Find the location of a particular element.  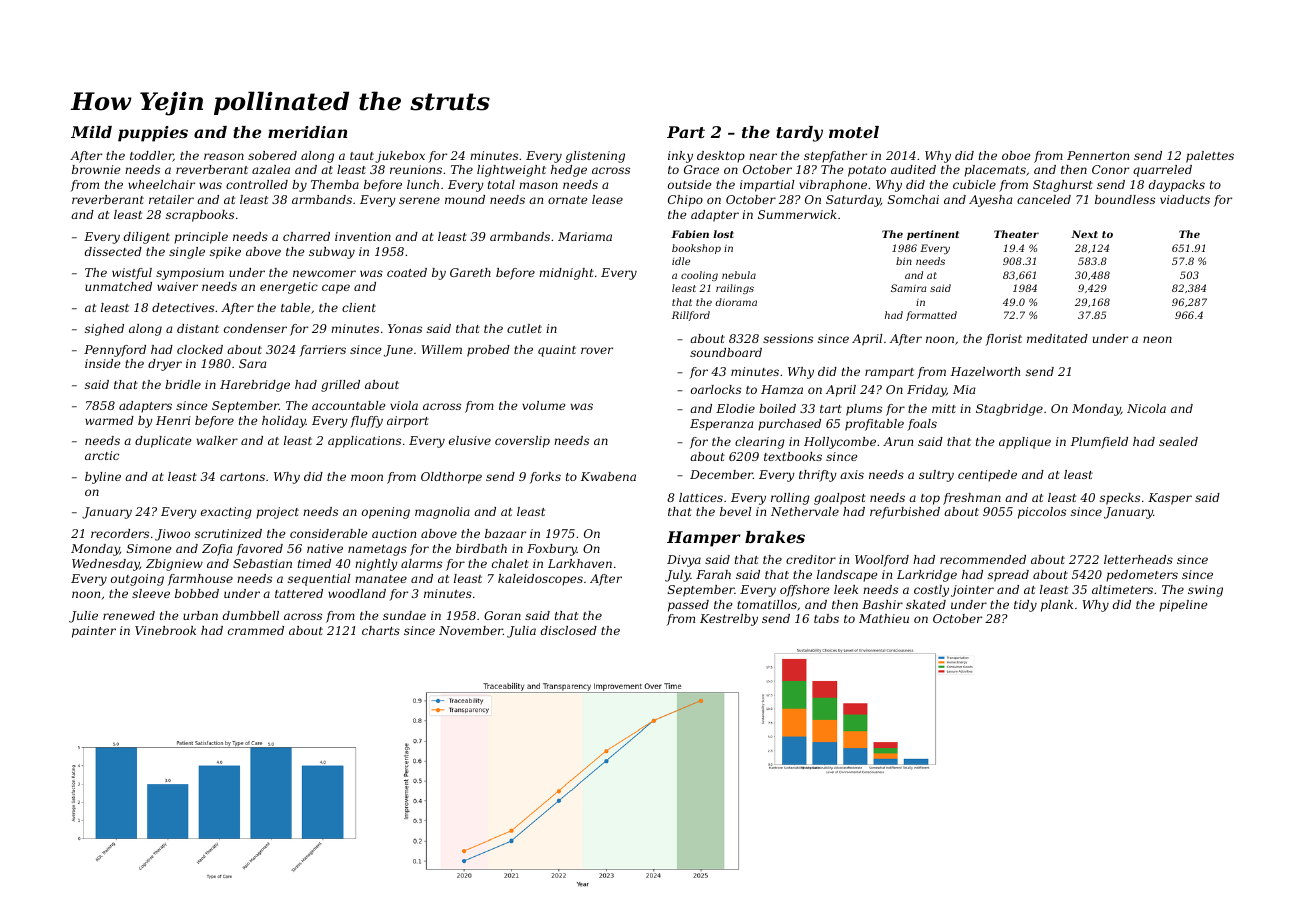

mitt is located at coordinates (944, 408).
